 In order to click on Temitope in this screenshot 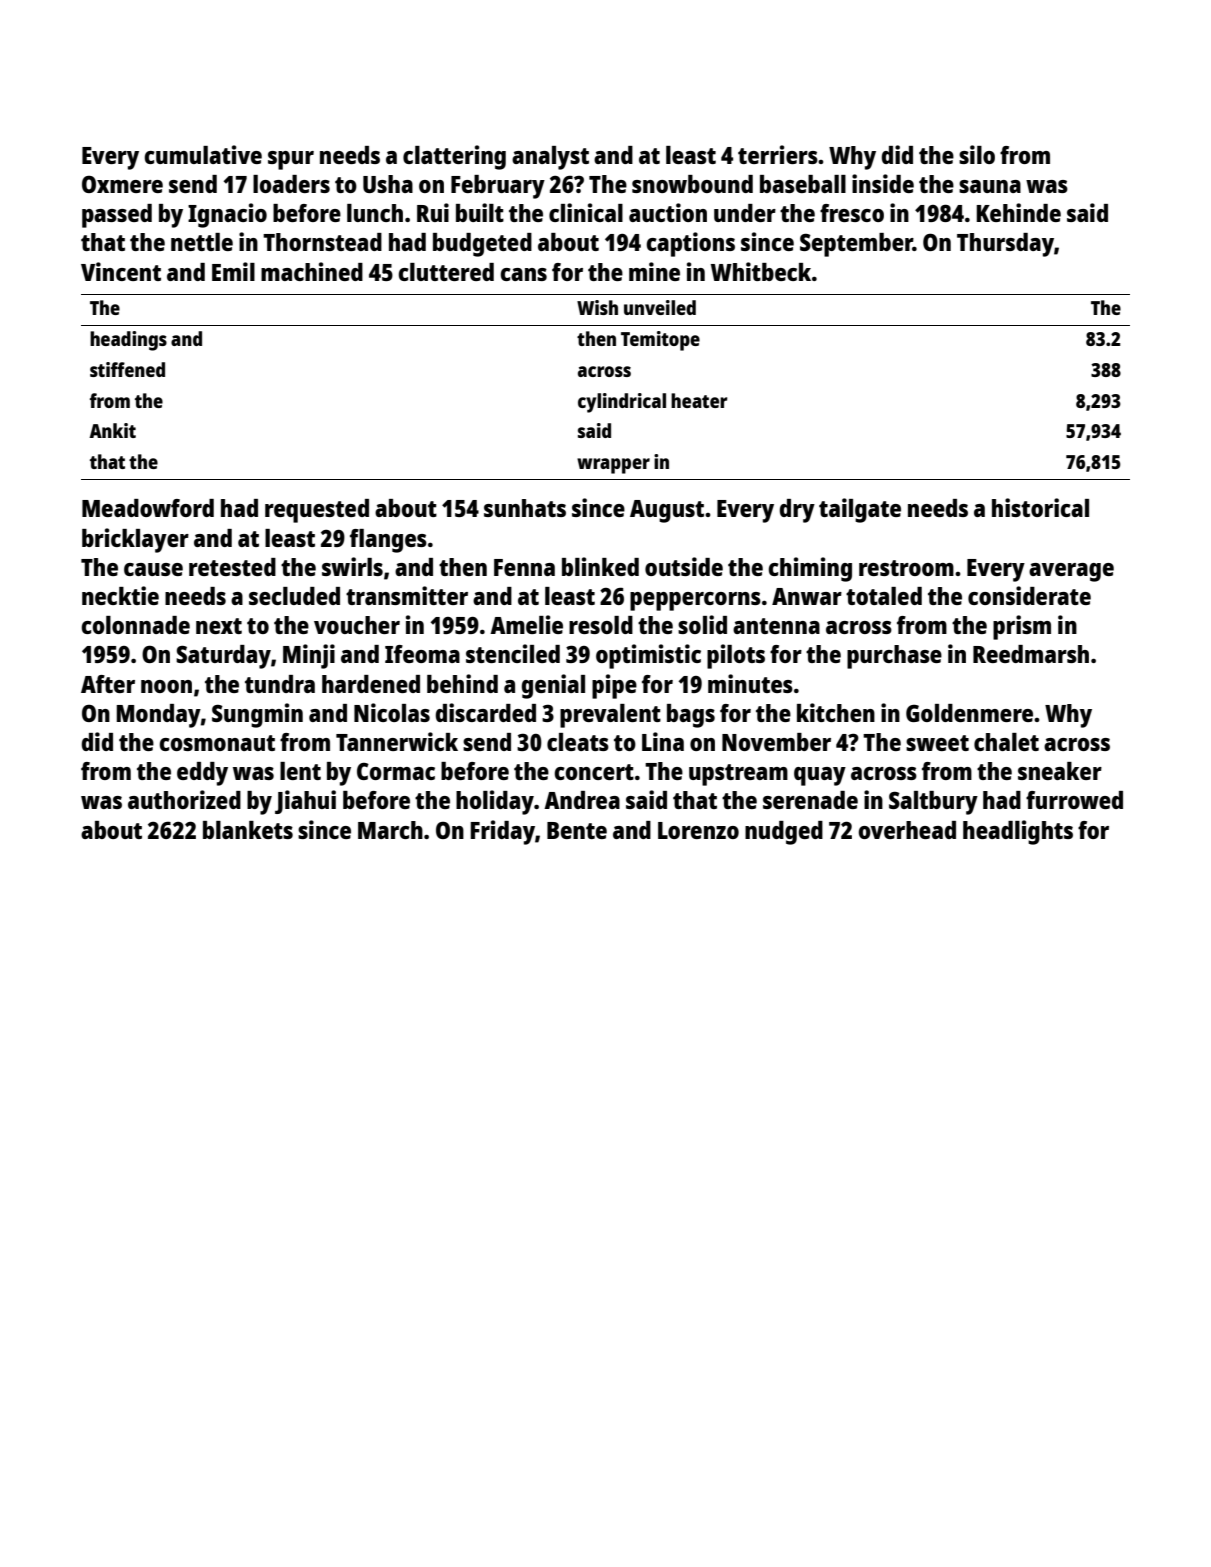, I will do `click(660, 341)`.
